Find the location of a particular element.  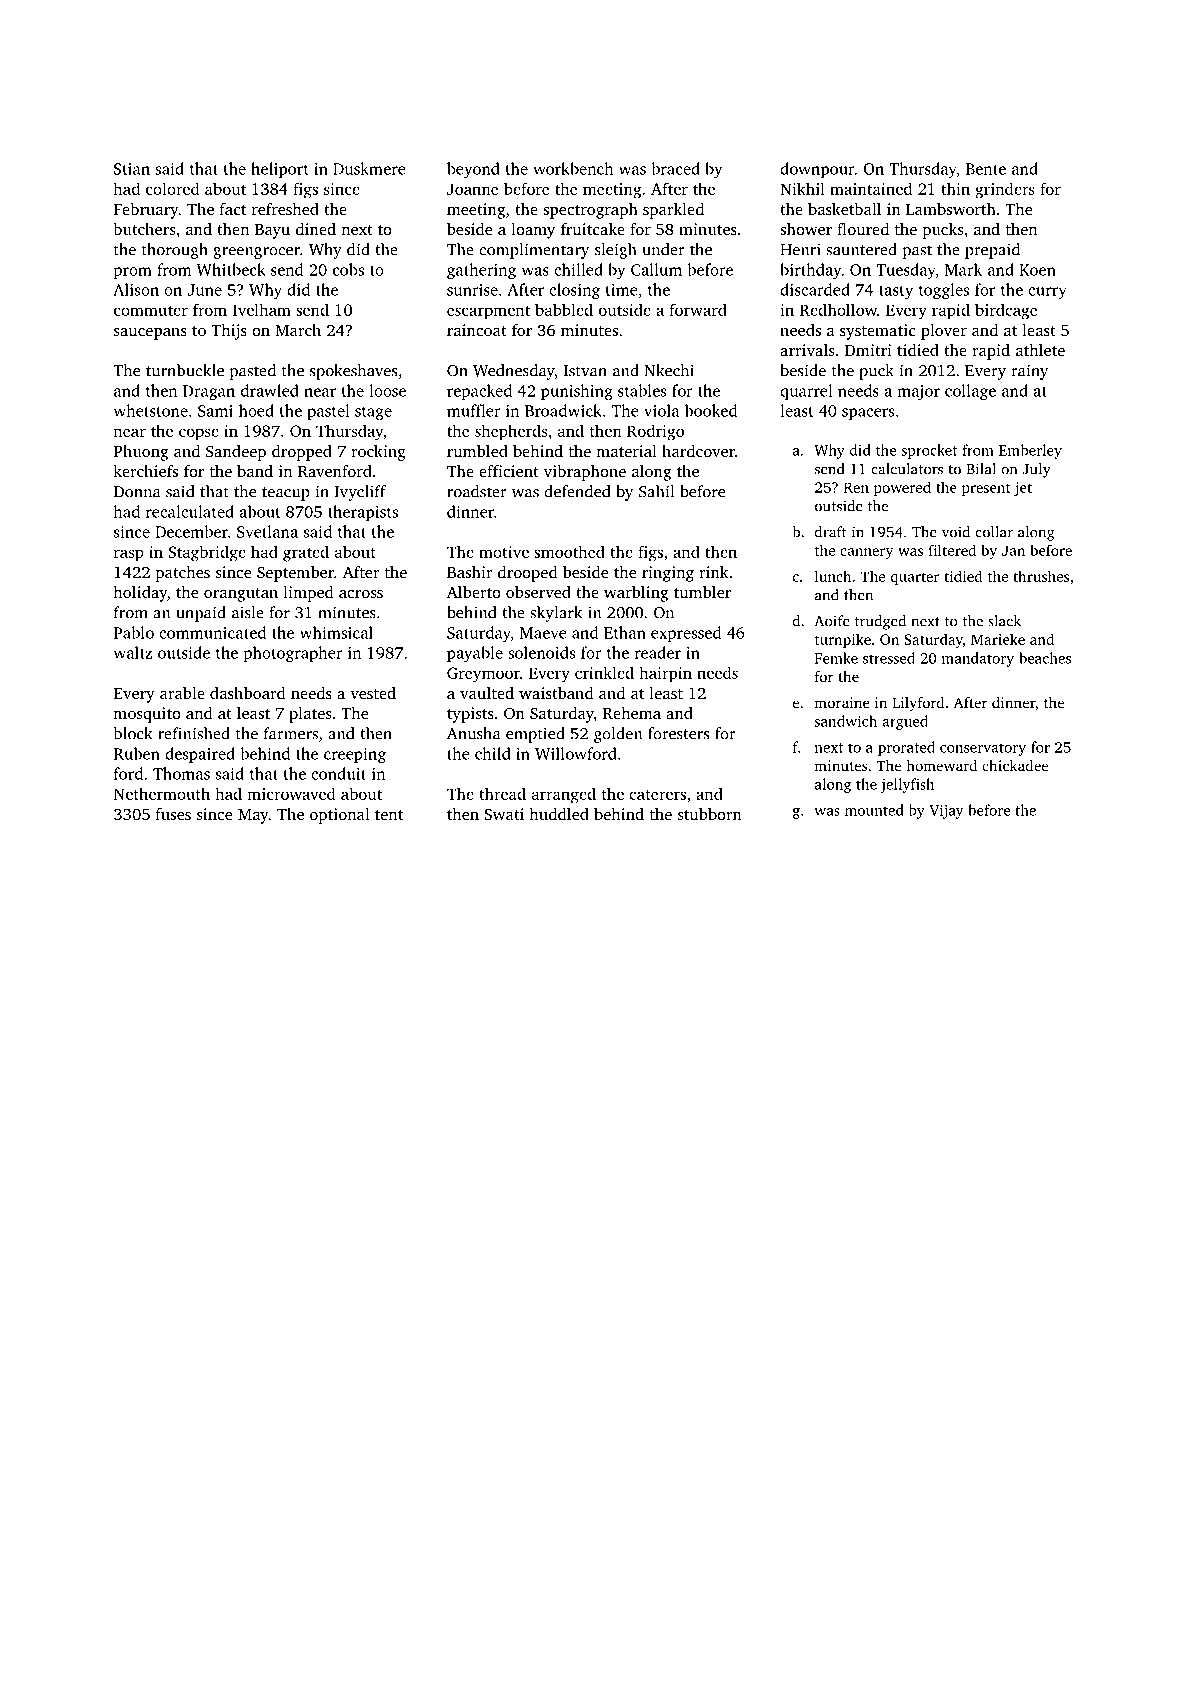

mounted is located at coordinates (874, 810).
